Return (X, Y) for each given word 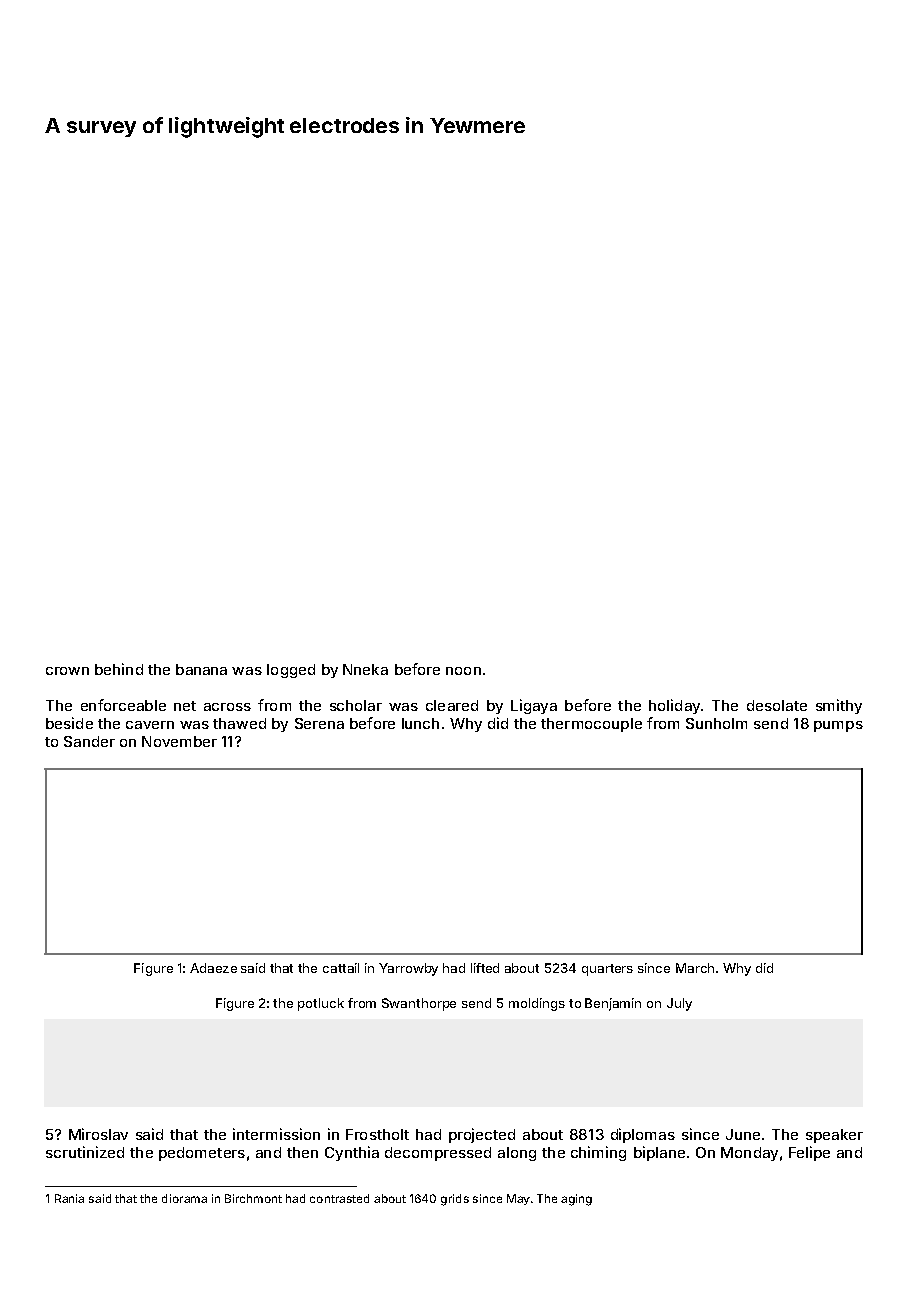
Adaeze (213, 968)
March (695, 968)
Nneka (365, 669)
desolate (777, 705)
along (517, 1154)
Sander (89, 741)
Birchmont (253, 1198)
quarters (607, 970)
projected (482, 1135)
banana (201, 669)
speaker (834, 1136)
